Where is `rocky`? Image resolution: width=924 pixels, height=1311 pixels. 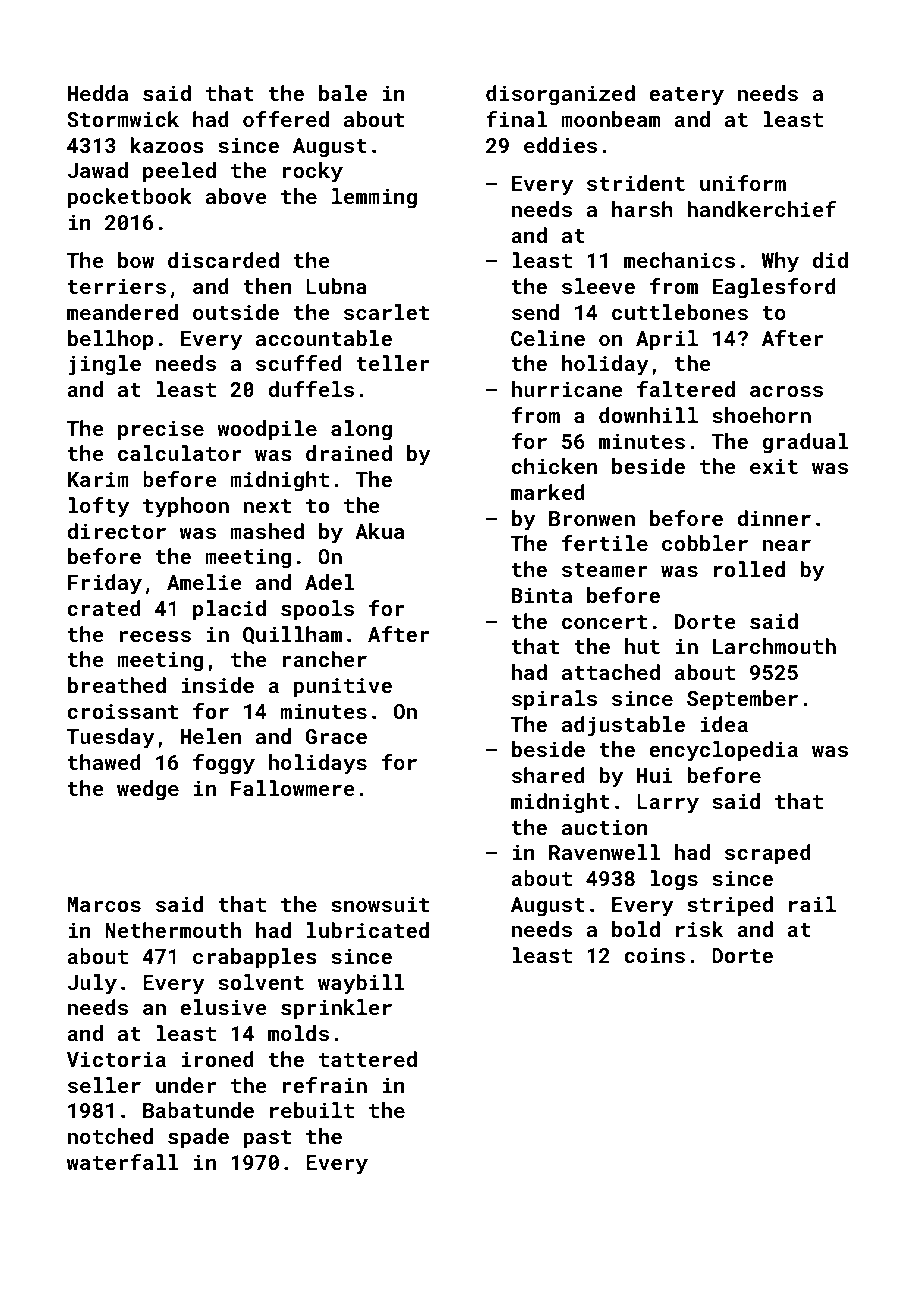
rocky is located at coordinates (313, 172).
